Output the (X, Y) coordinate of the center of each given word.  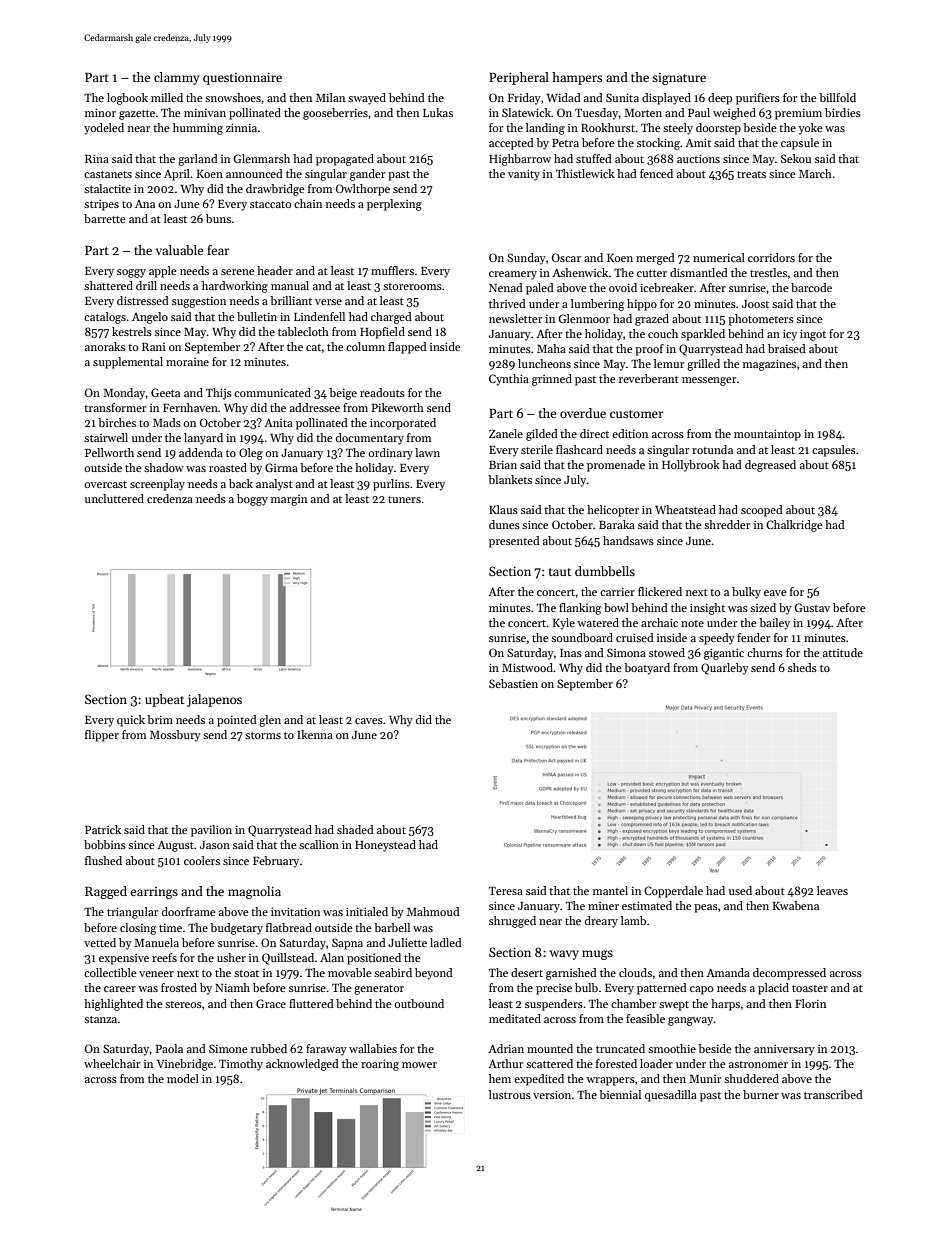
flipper (102, 736)
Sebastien (513, 683)
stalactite (107, 188)
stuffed (594, 158)
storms (263, 735)
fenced (656, 173)
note (692, 623)
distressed (143, 300)
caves (369, 721)
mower (419, 1065)
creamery (513, 275)
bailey (774, 624)
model (183, 1078)
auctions (698, 158)
